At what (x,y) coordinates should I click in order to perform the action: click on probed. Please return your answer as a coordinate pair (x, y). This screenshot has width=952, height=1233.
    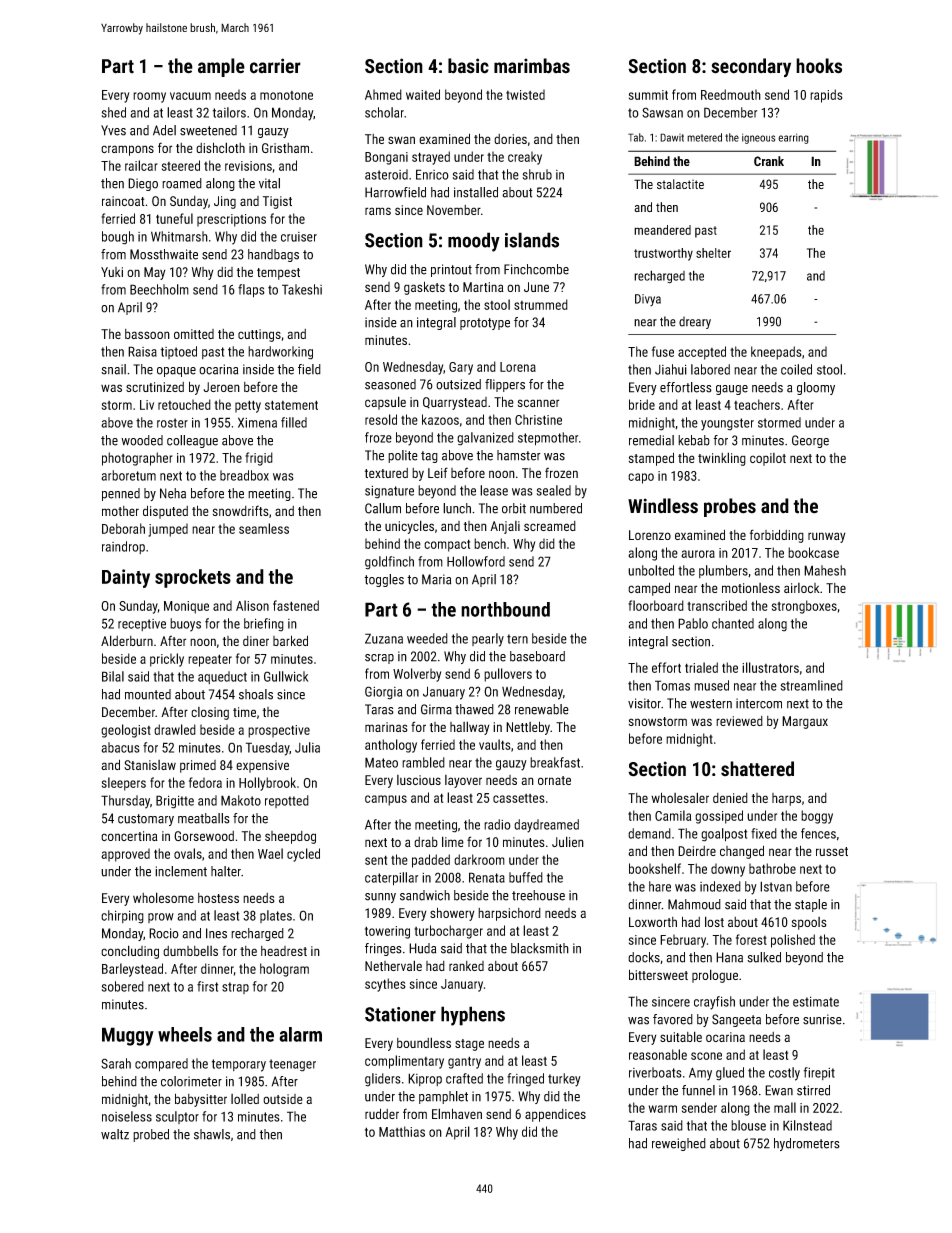
    Looking at the image, I should click on (151, 1135).
